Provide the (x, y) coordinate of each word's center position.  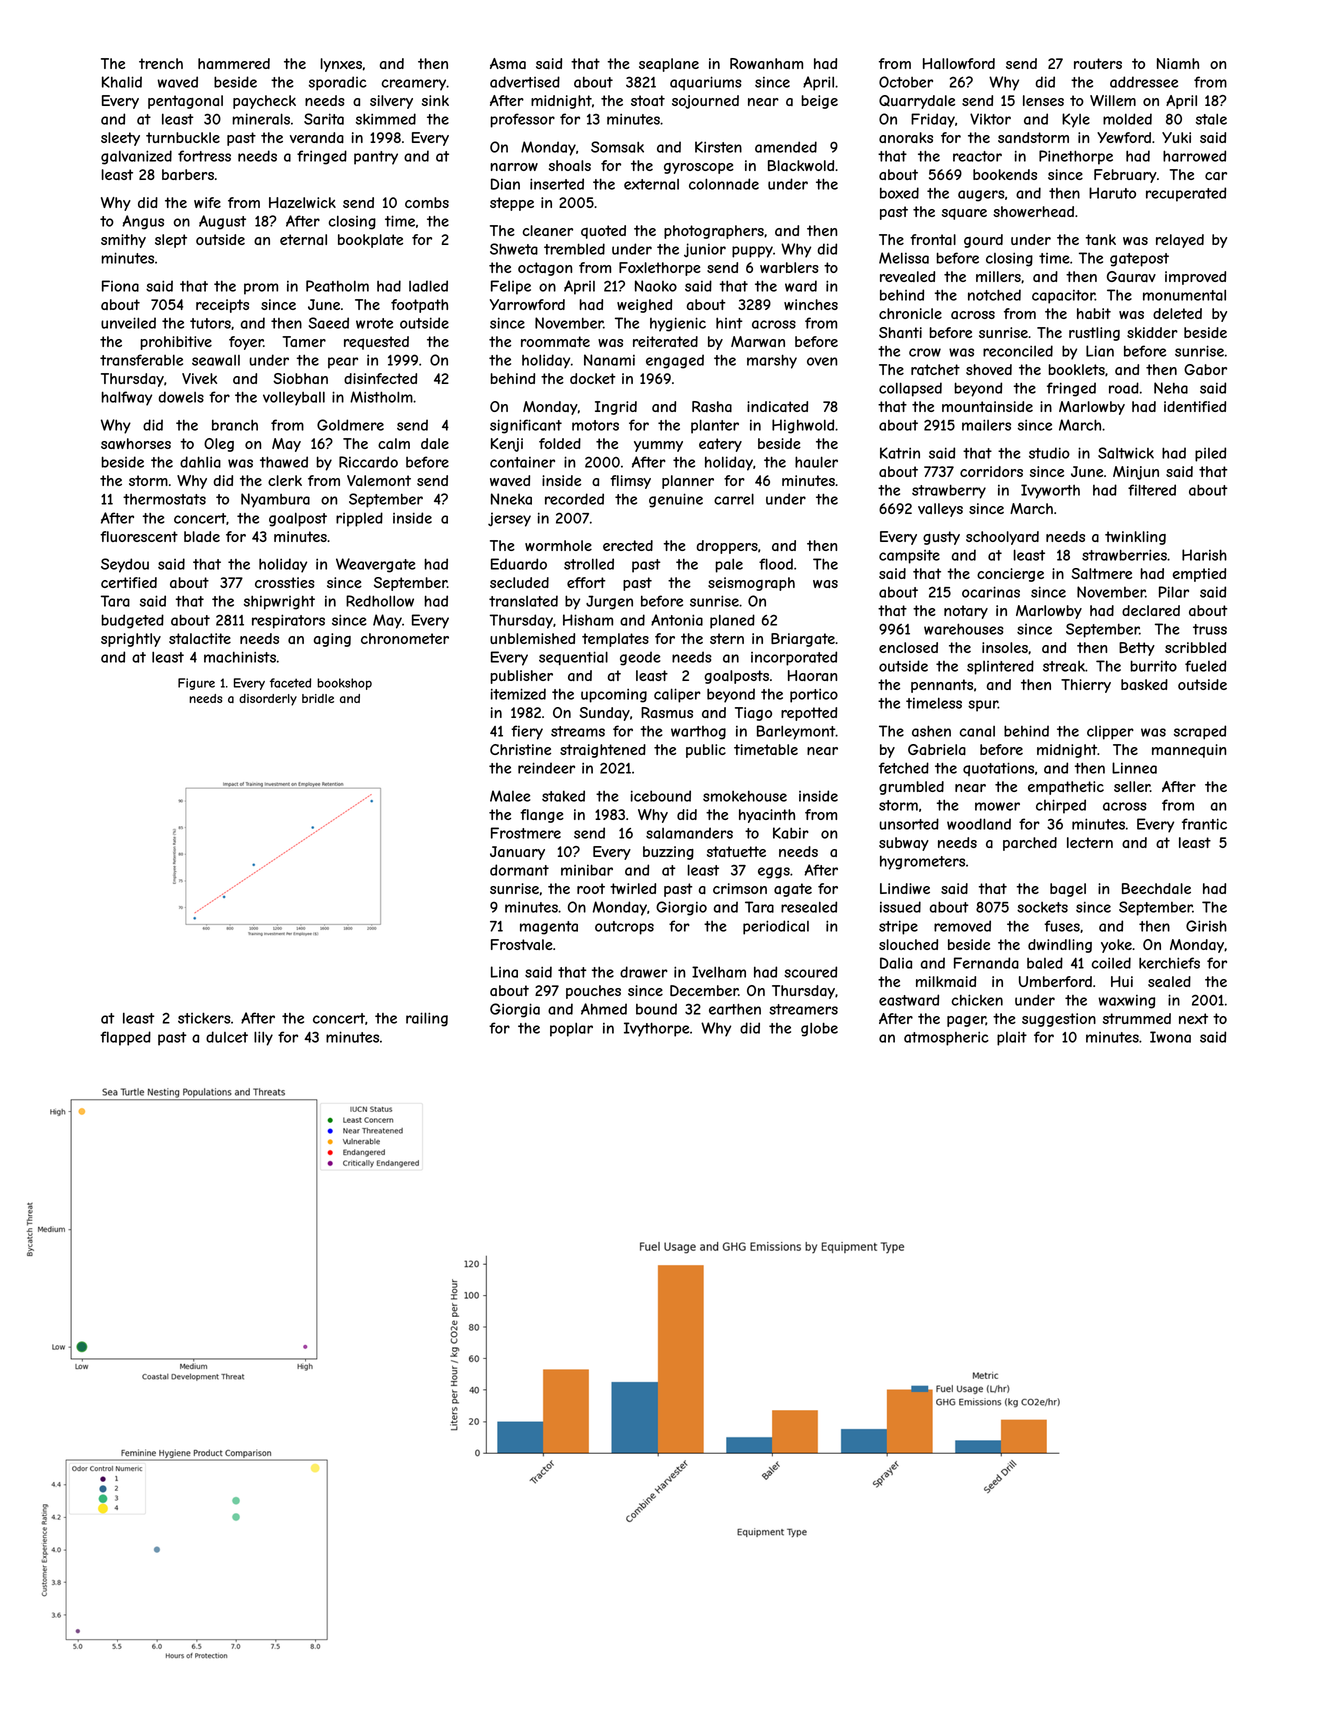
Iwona (1170, 1037)
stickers (204, 1018)
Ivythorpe (656, 1029)
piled (1210, 454)
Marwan (758, 341)
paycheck (264, 102)
